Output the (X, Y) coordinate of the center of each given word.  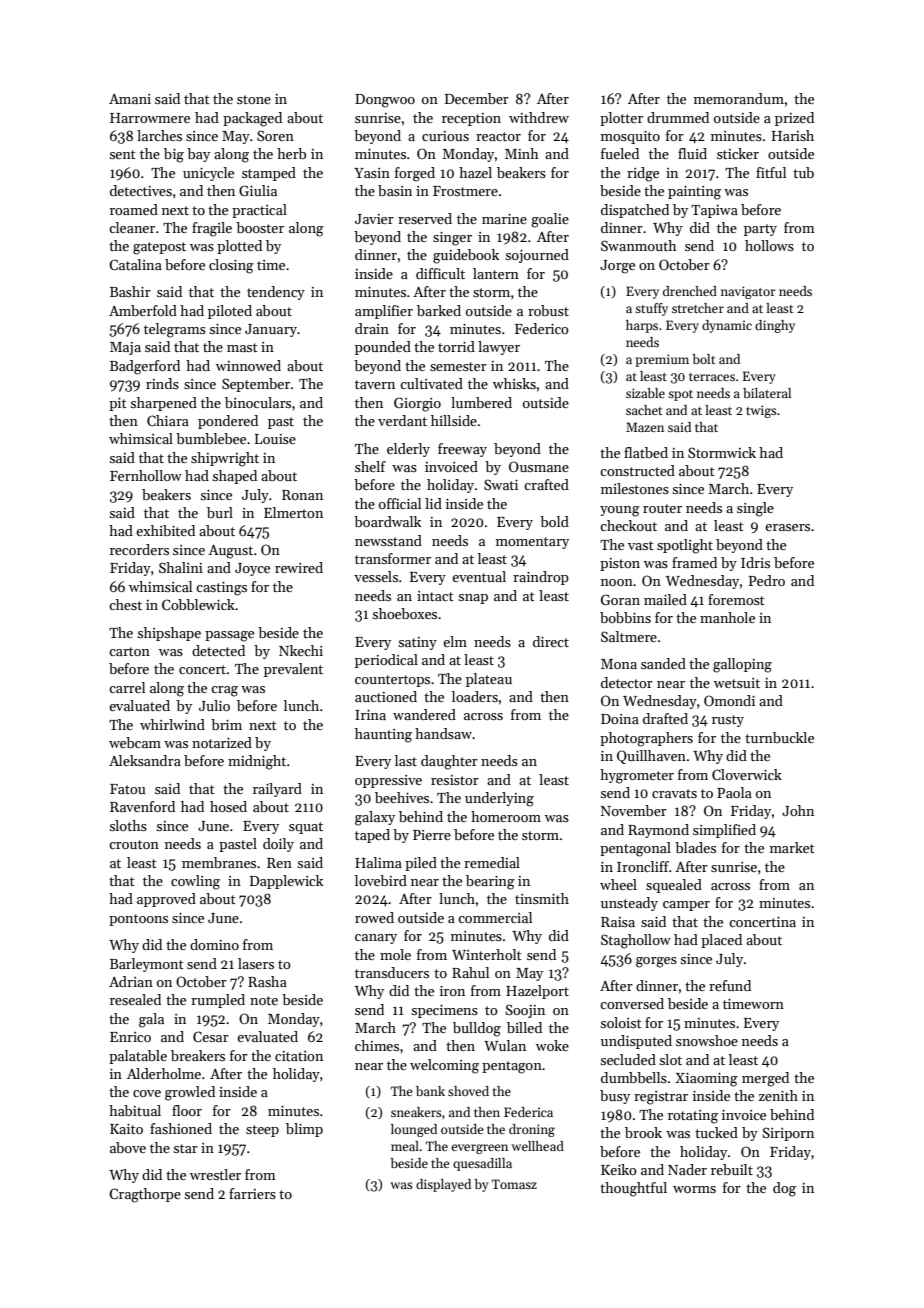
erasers (787, 527)
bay (198, 155)
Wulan (505, 1045)
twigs (761, 411)
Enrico (130, 1037)
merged (765, 1079)
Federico (542, 328)
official (400, 503)
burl (220, 512)
